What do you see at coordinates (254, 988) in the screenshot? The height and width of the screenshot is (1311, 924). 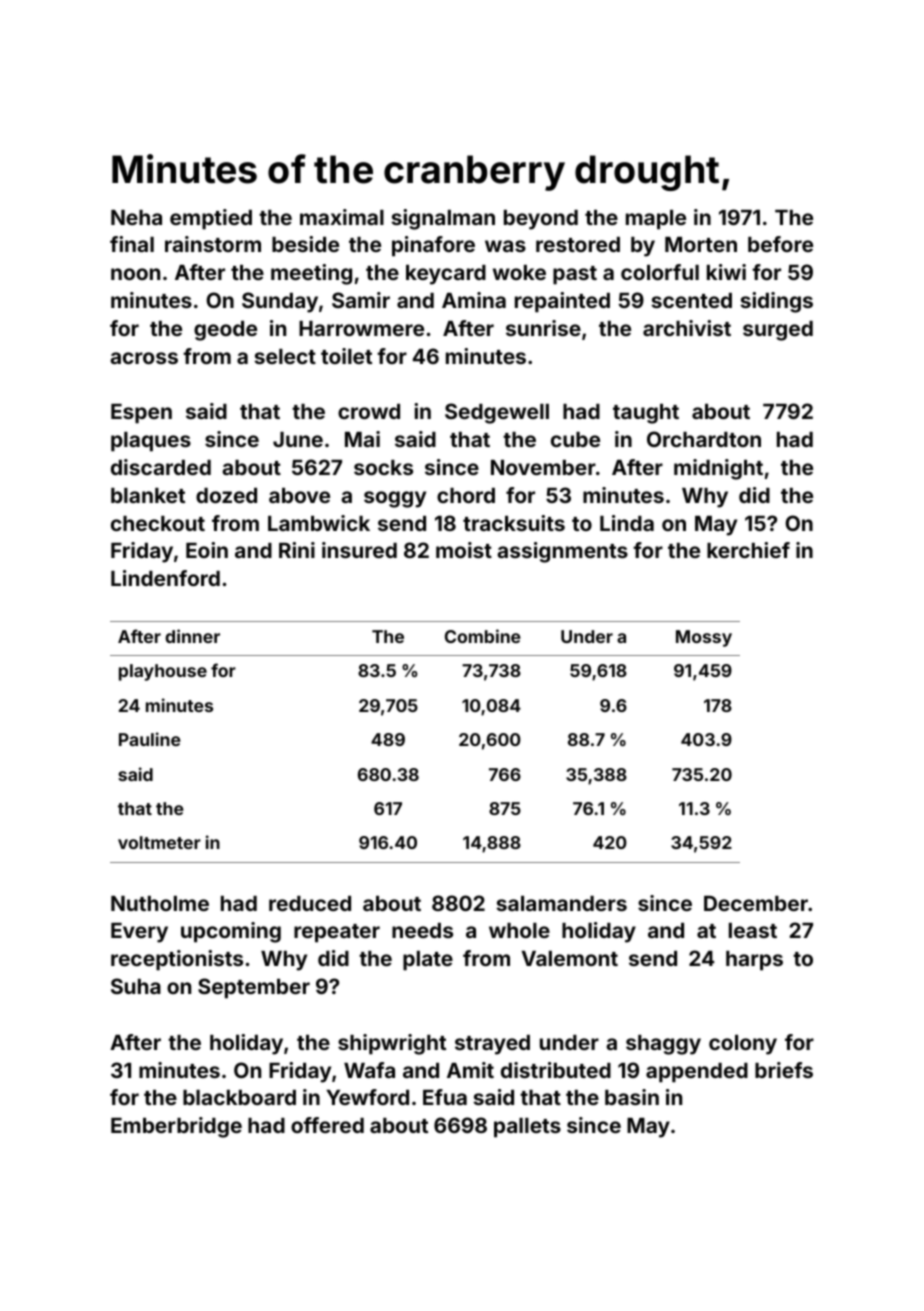 I see `September` at bounding box center [254, 988].
